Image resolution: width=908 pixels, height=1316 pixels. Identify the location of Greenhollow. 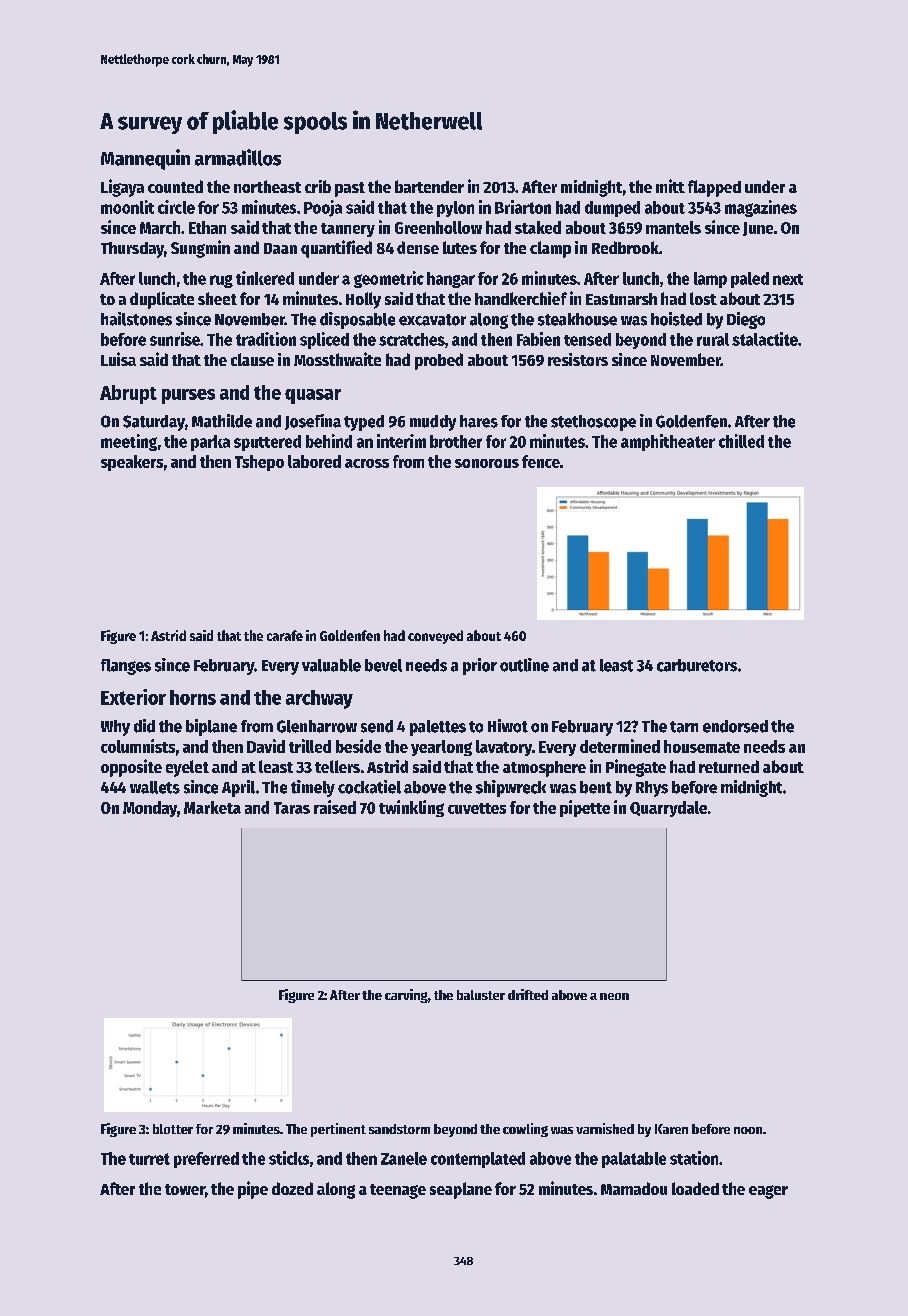
(438, 227).
